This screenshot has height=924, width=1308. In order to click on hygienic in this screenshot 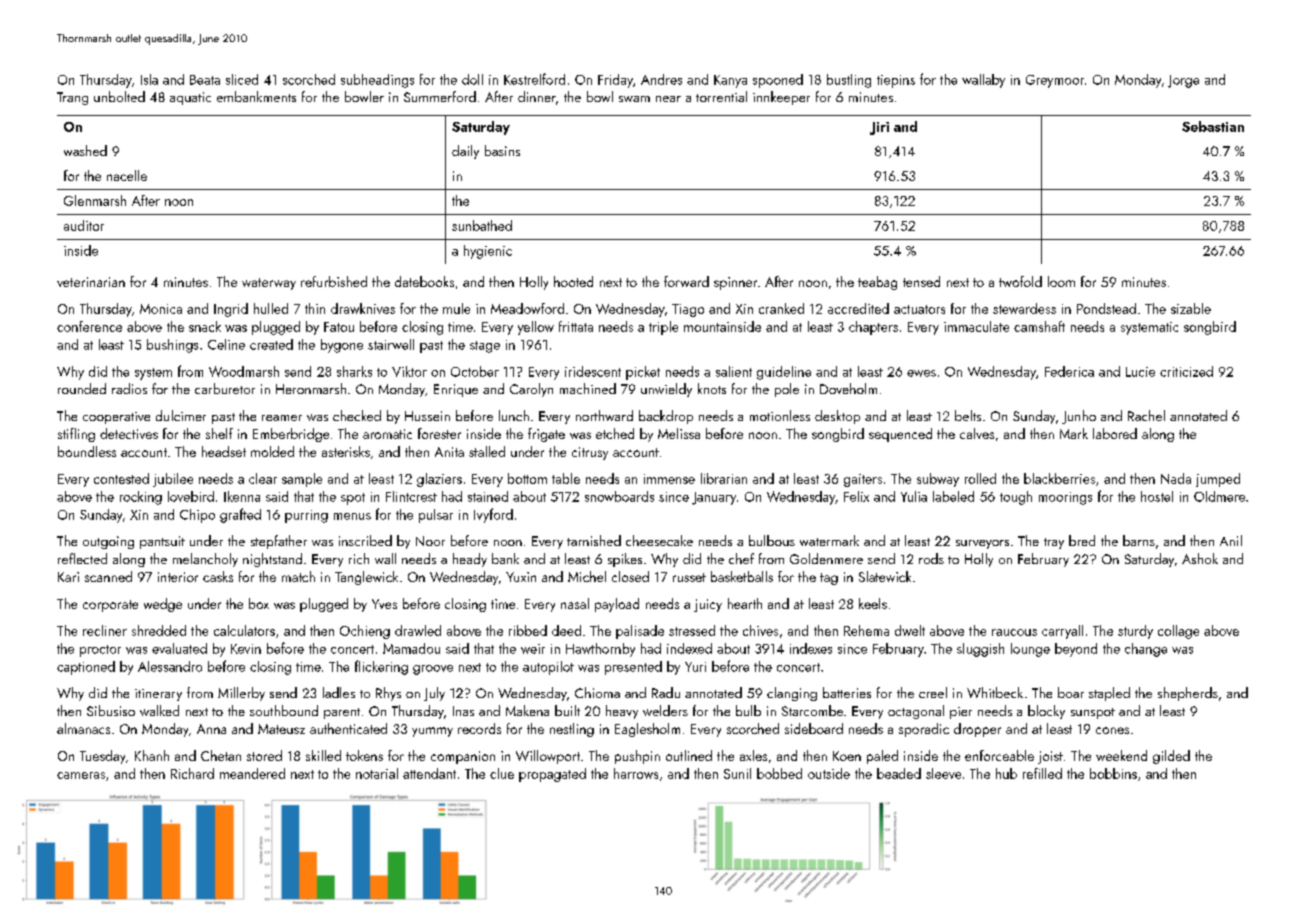, I will do `click(488, 252)`.
